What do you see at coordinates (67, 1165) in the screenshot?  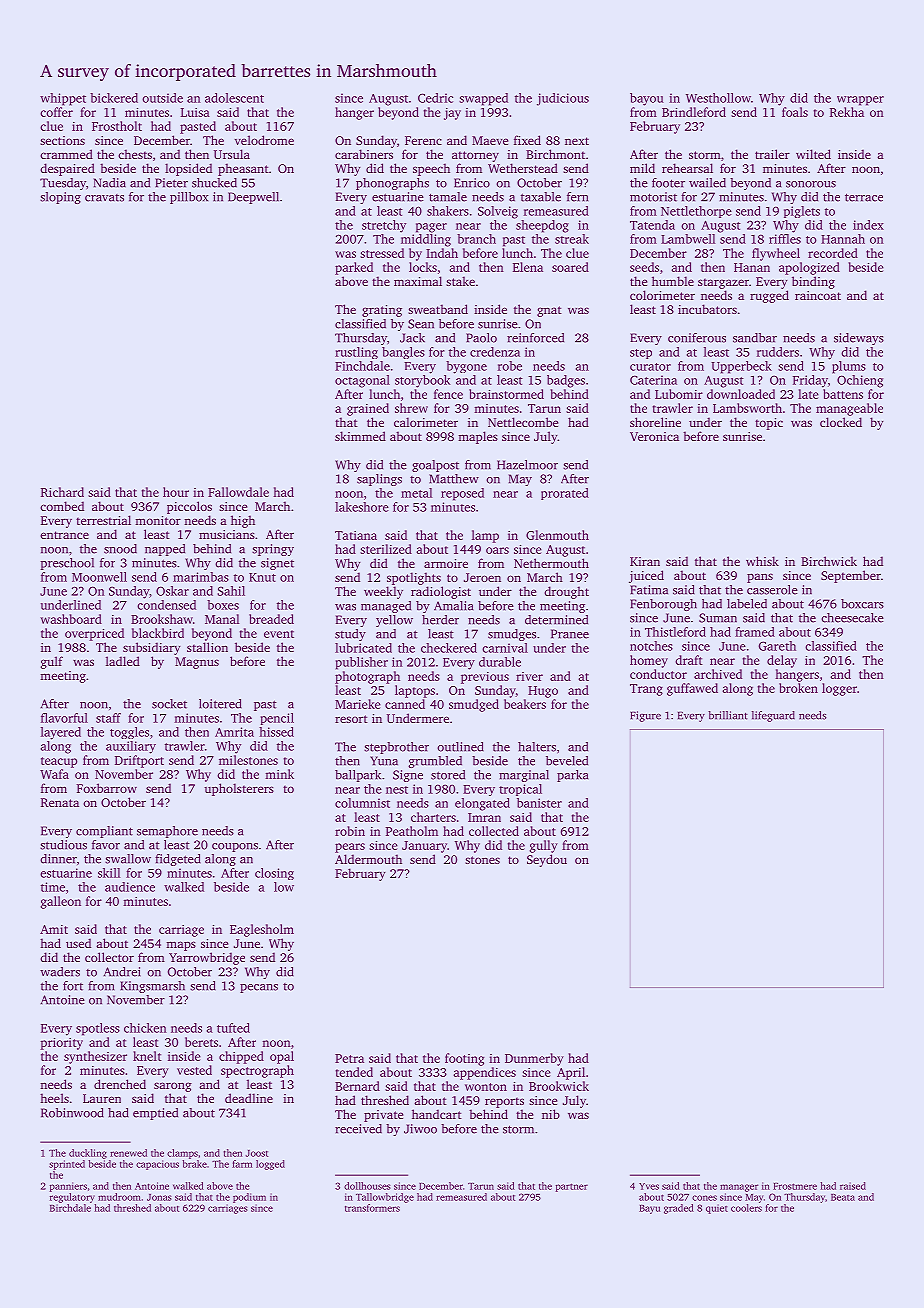 I see `sprinted` at bounding box center [67, 1165].
